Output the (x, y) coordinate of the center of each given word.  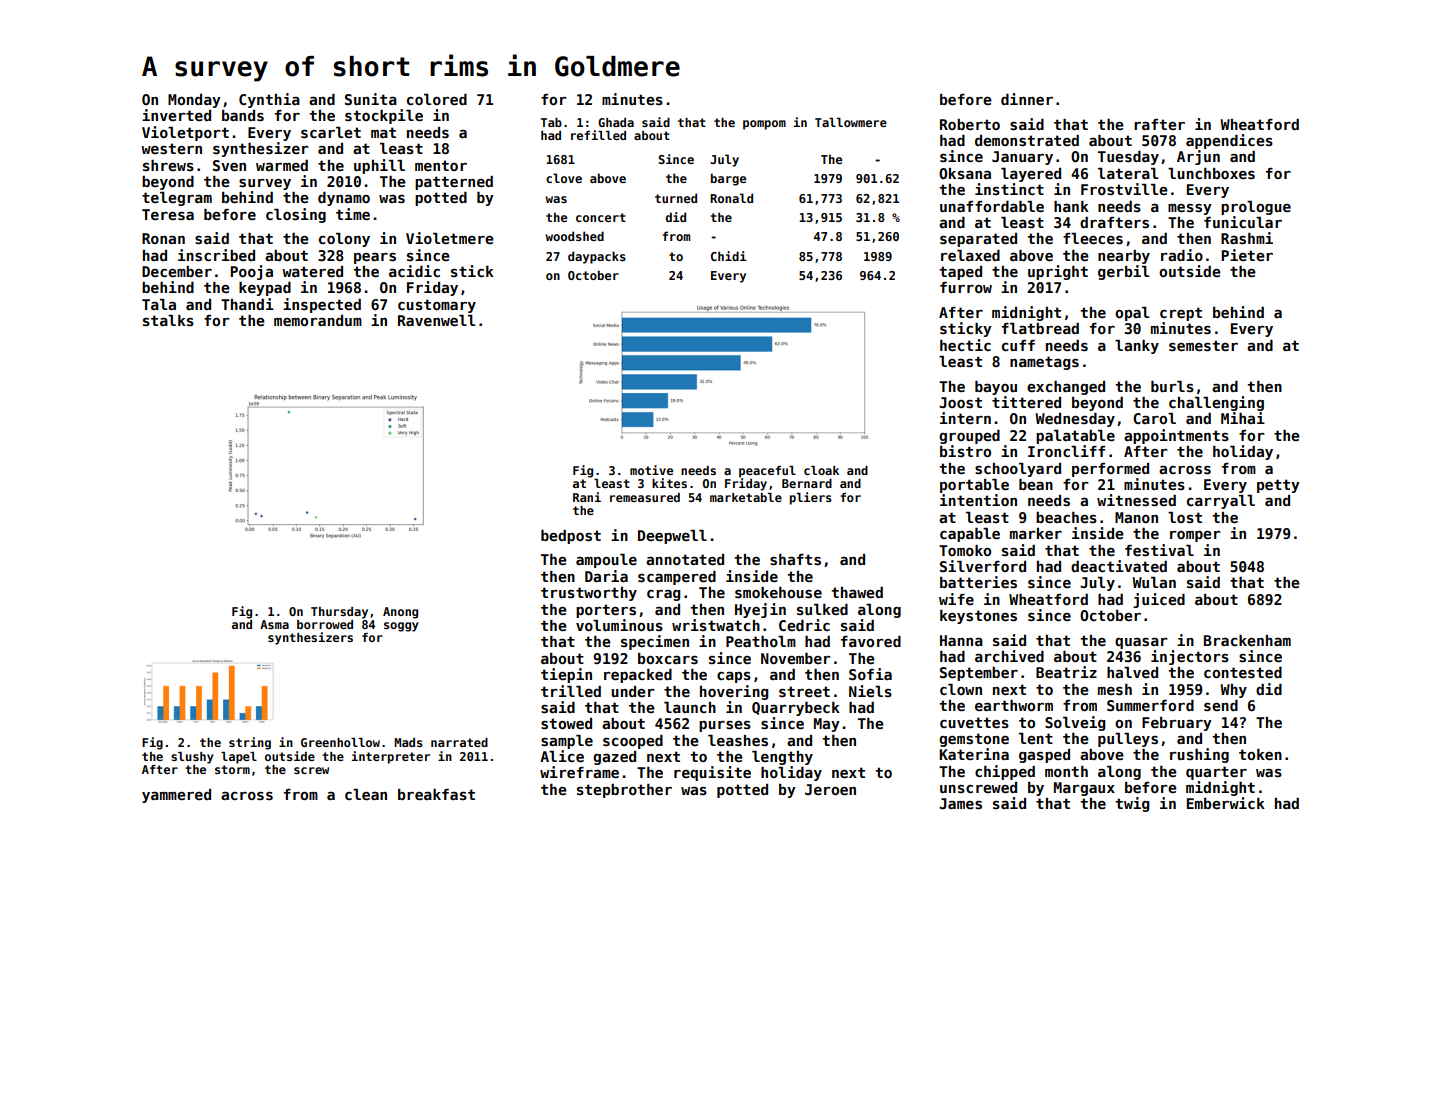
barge (728, 179)
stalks (168, 320)
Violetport (185, 133)
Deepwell (672, 537)
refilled (598, 135)
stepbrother (624, 791)
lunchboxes (1211, 173)
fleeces (1093, 238)
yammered (176, 796)
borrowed (325, 624)
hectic (965, 345)
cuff (1018, 345)
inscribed (216, 255)
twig (1132, 804)
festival (1159, 550)
